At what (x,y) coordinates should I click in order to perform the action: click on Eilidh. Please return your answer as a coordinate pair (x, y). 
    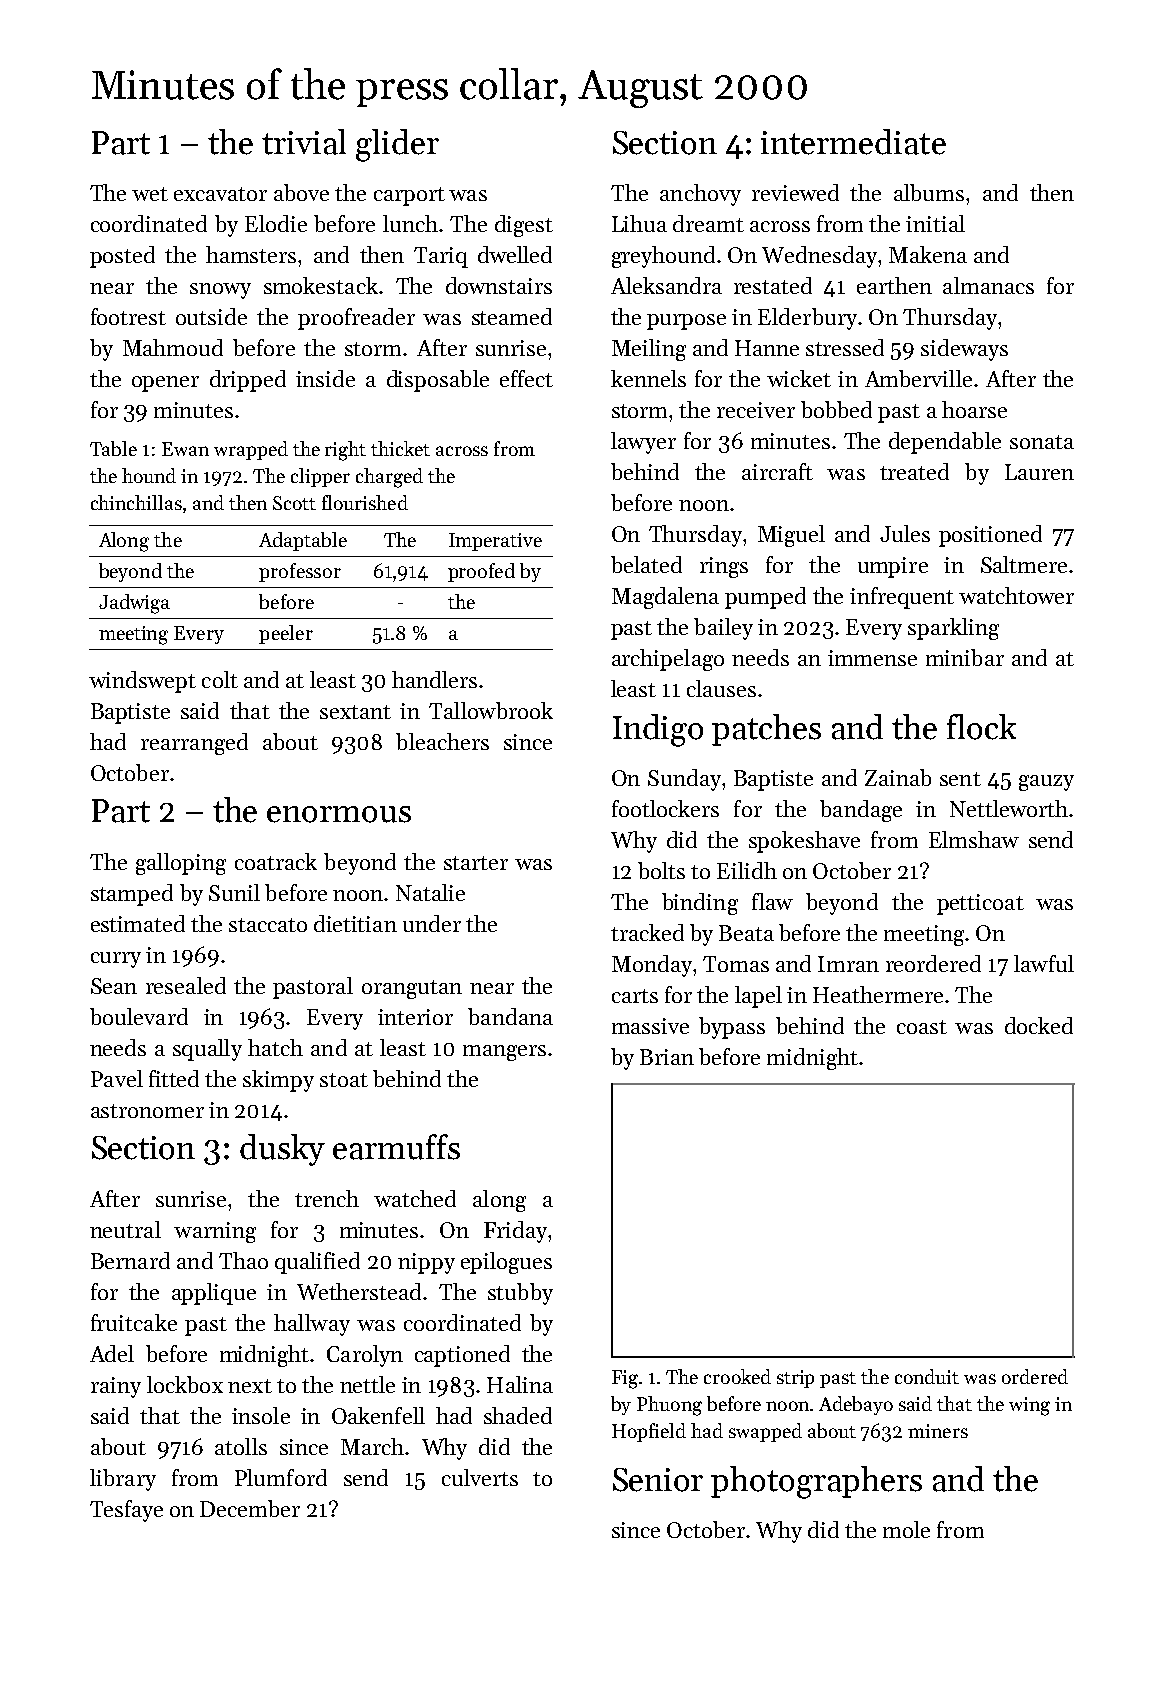
    Looking at the image, I should click on (747, 870).
